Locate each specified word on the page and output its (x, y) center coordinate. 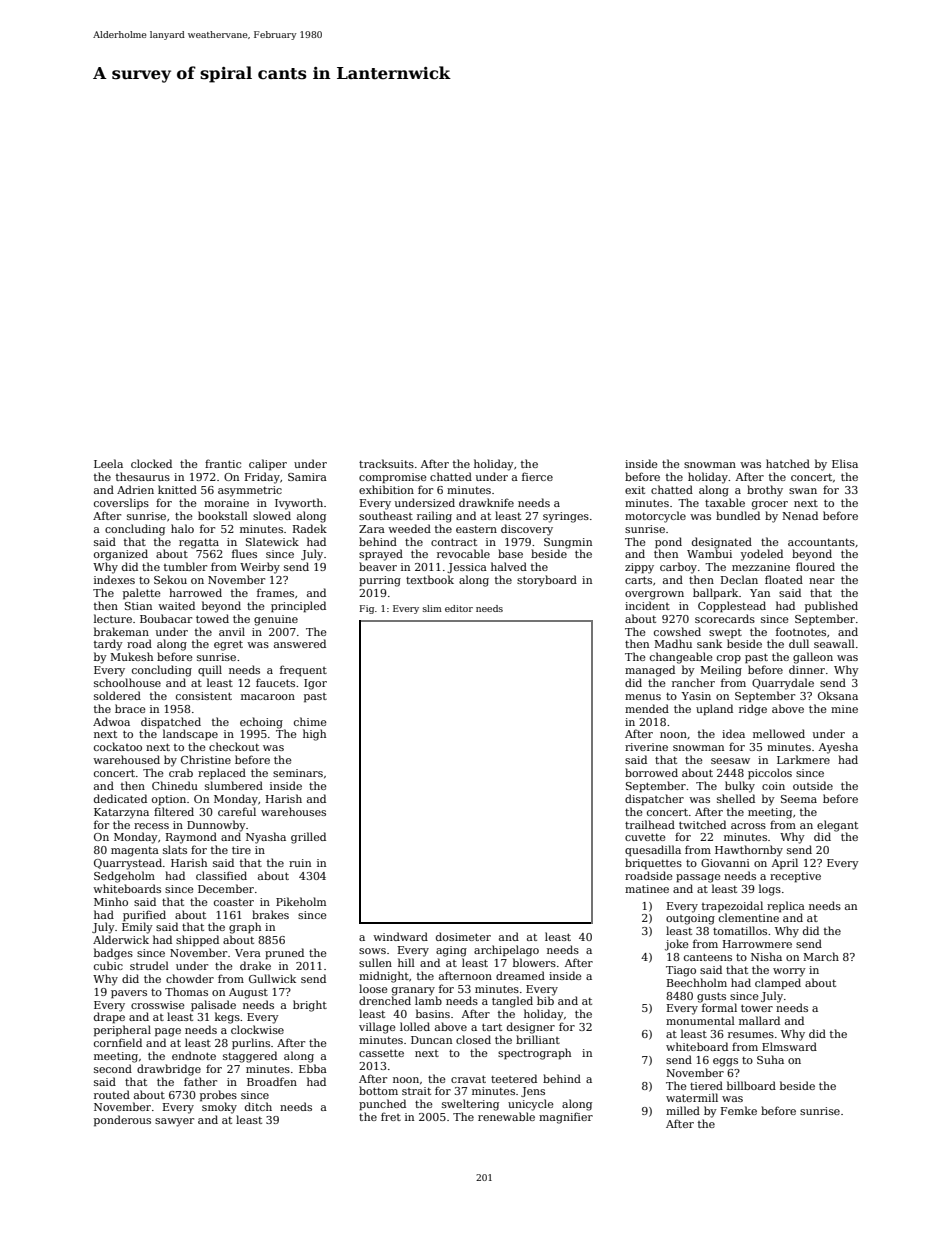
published (831, 606)
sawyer (174, 1122)
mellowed (779, 733)
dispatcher (654, 800)
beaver (378, 566)
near (821, 581)
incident (647, 605)
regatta (199, 543)
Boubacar (166, 618)
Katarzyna (121, 813)
